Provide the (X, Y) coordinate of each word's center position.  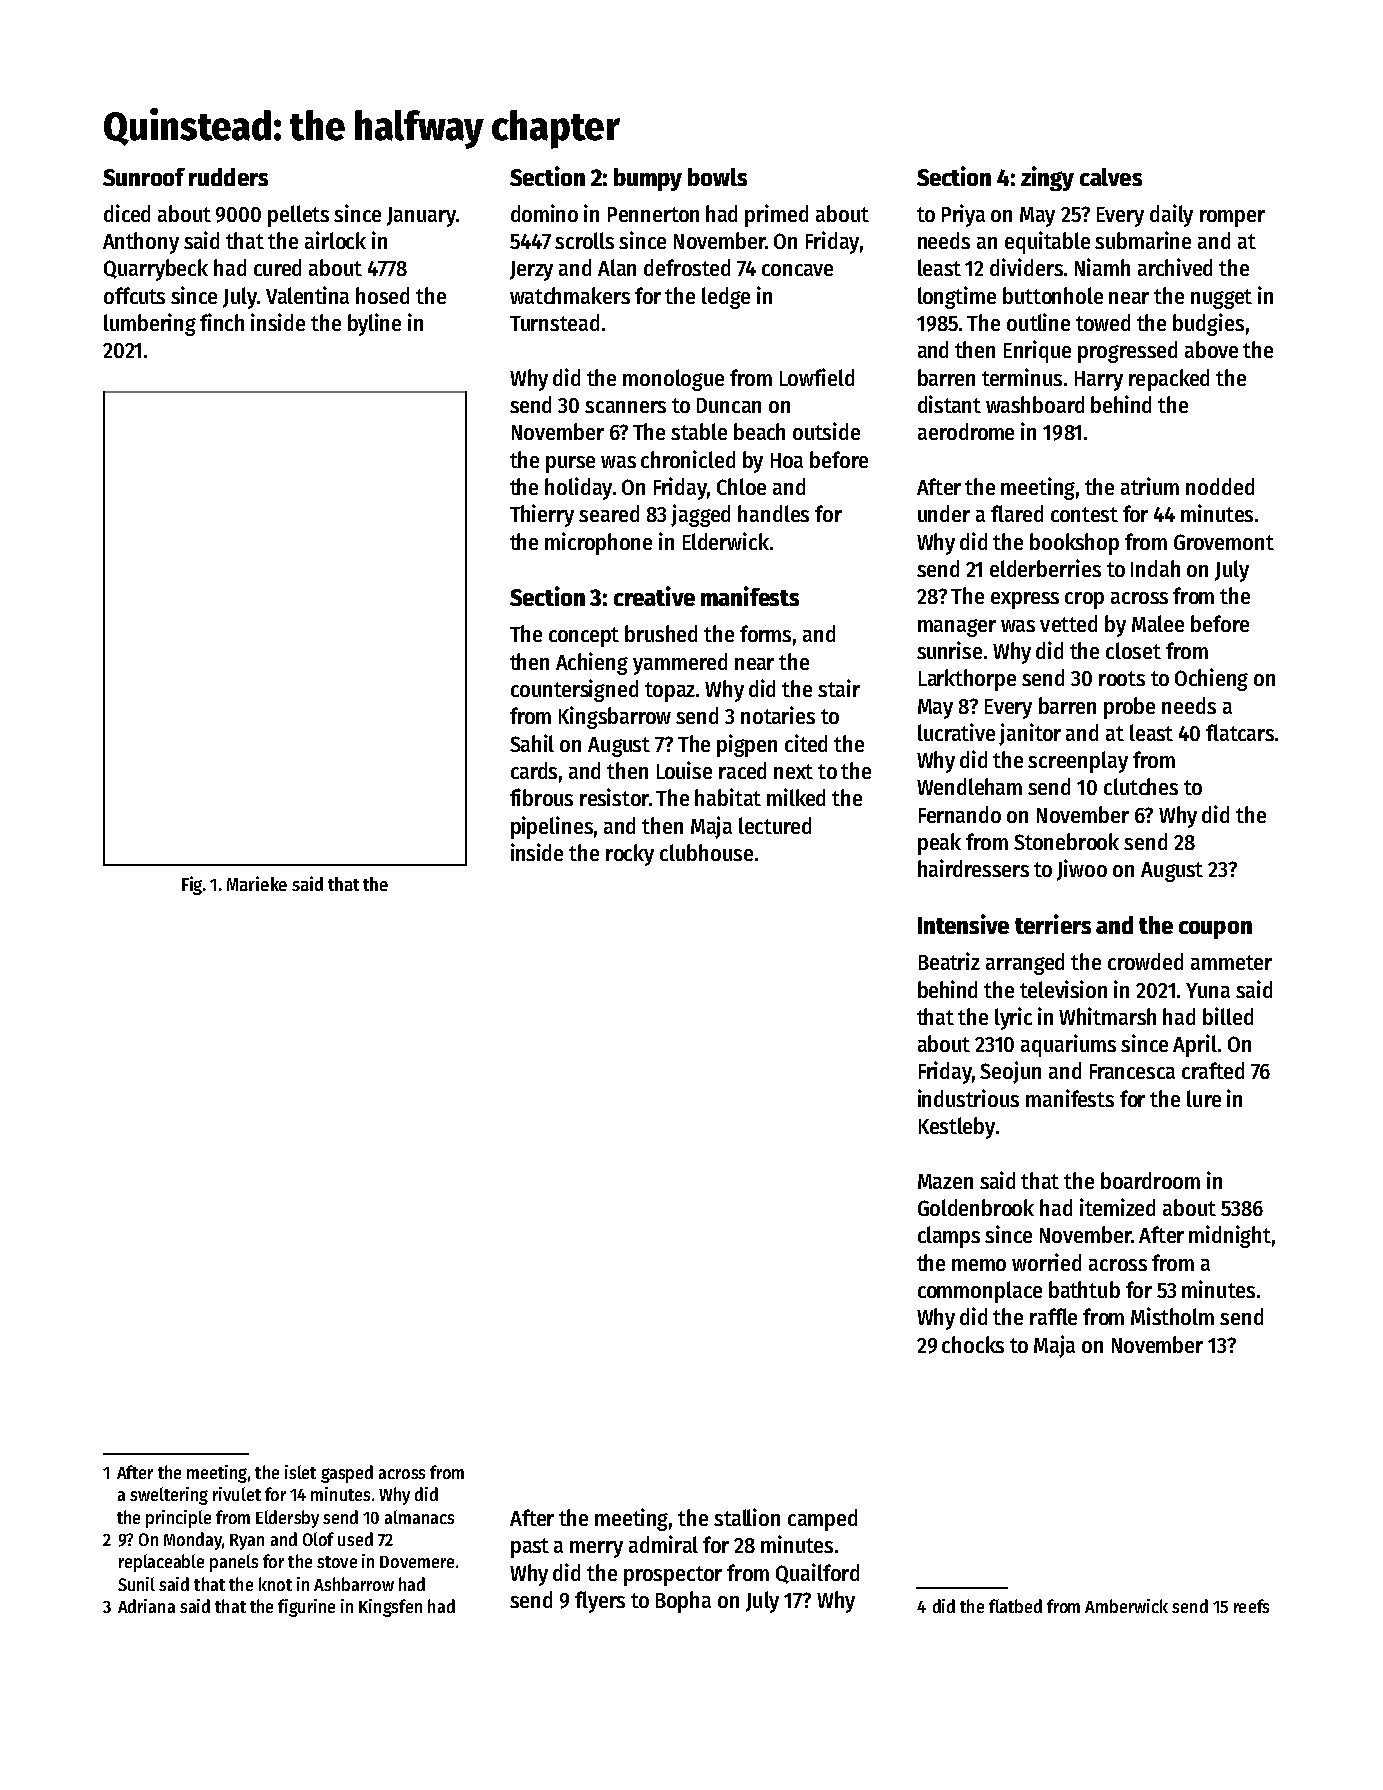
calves (1111, 177)
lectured (775, 825)
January (421, 217)
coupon (1215, 930)
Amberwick (1126, 1606)
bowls (717, 177)
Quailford (817, 1573)
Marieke (257, 883)
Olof (318, 1539)
